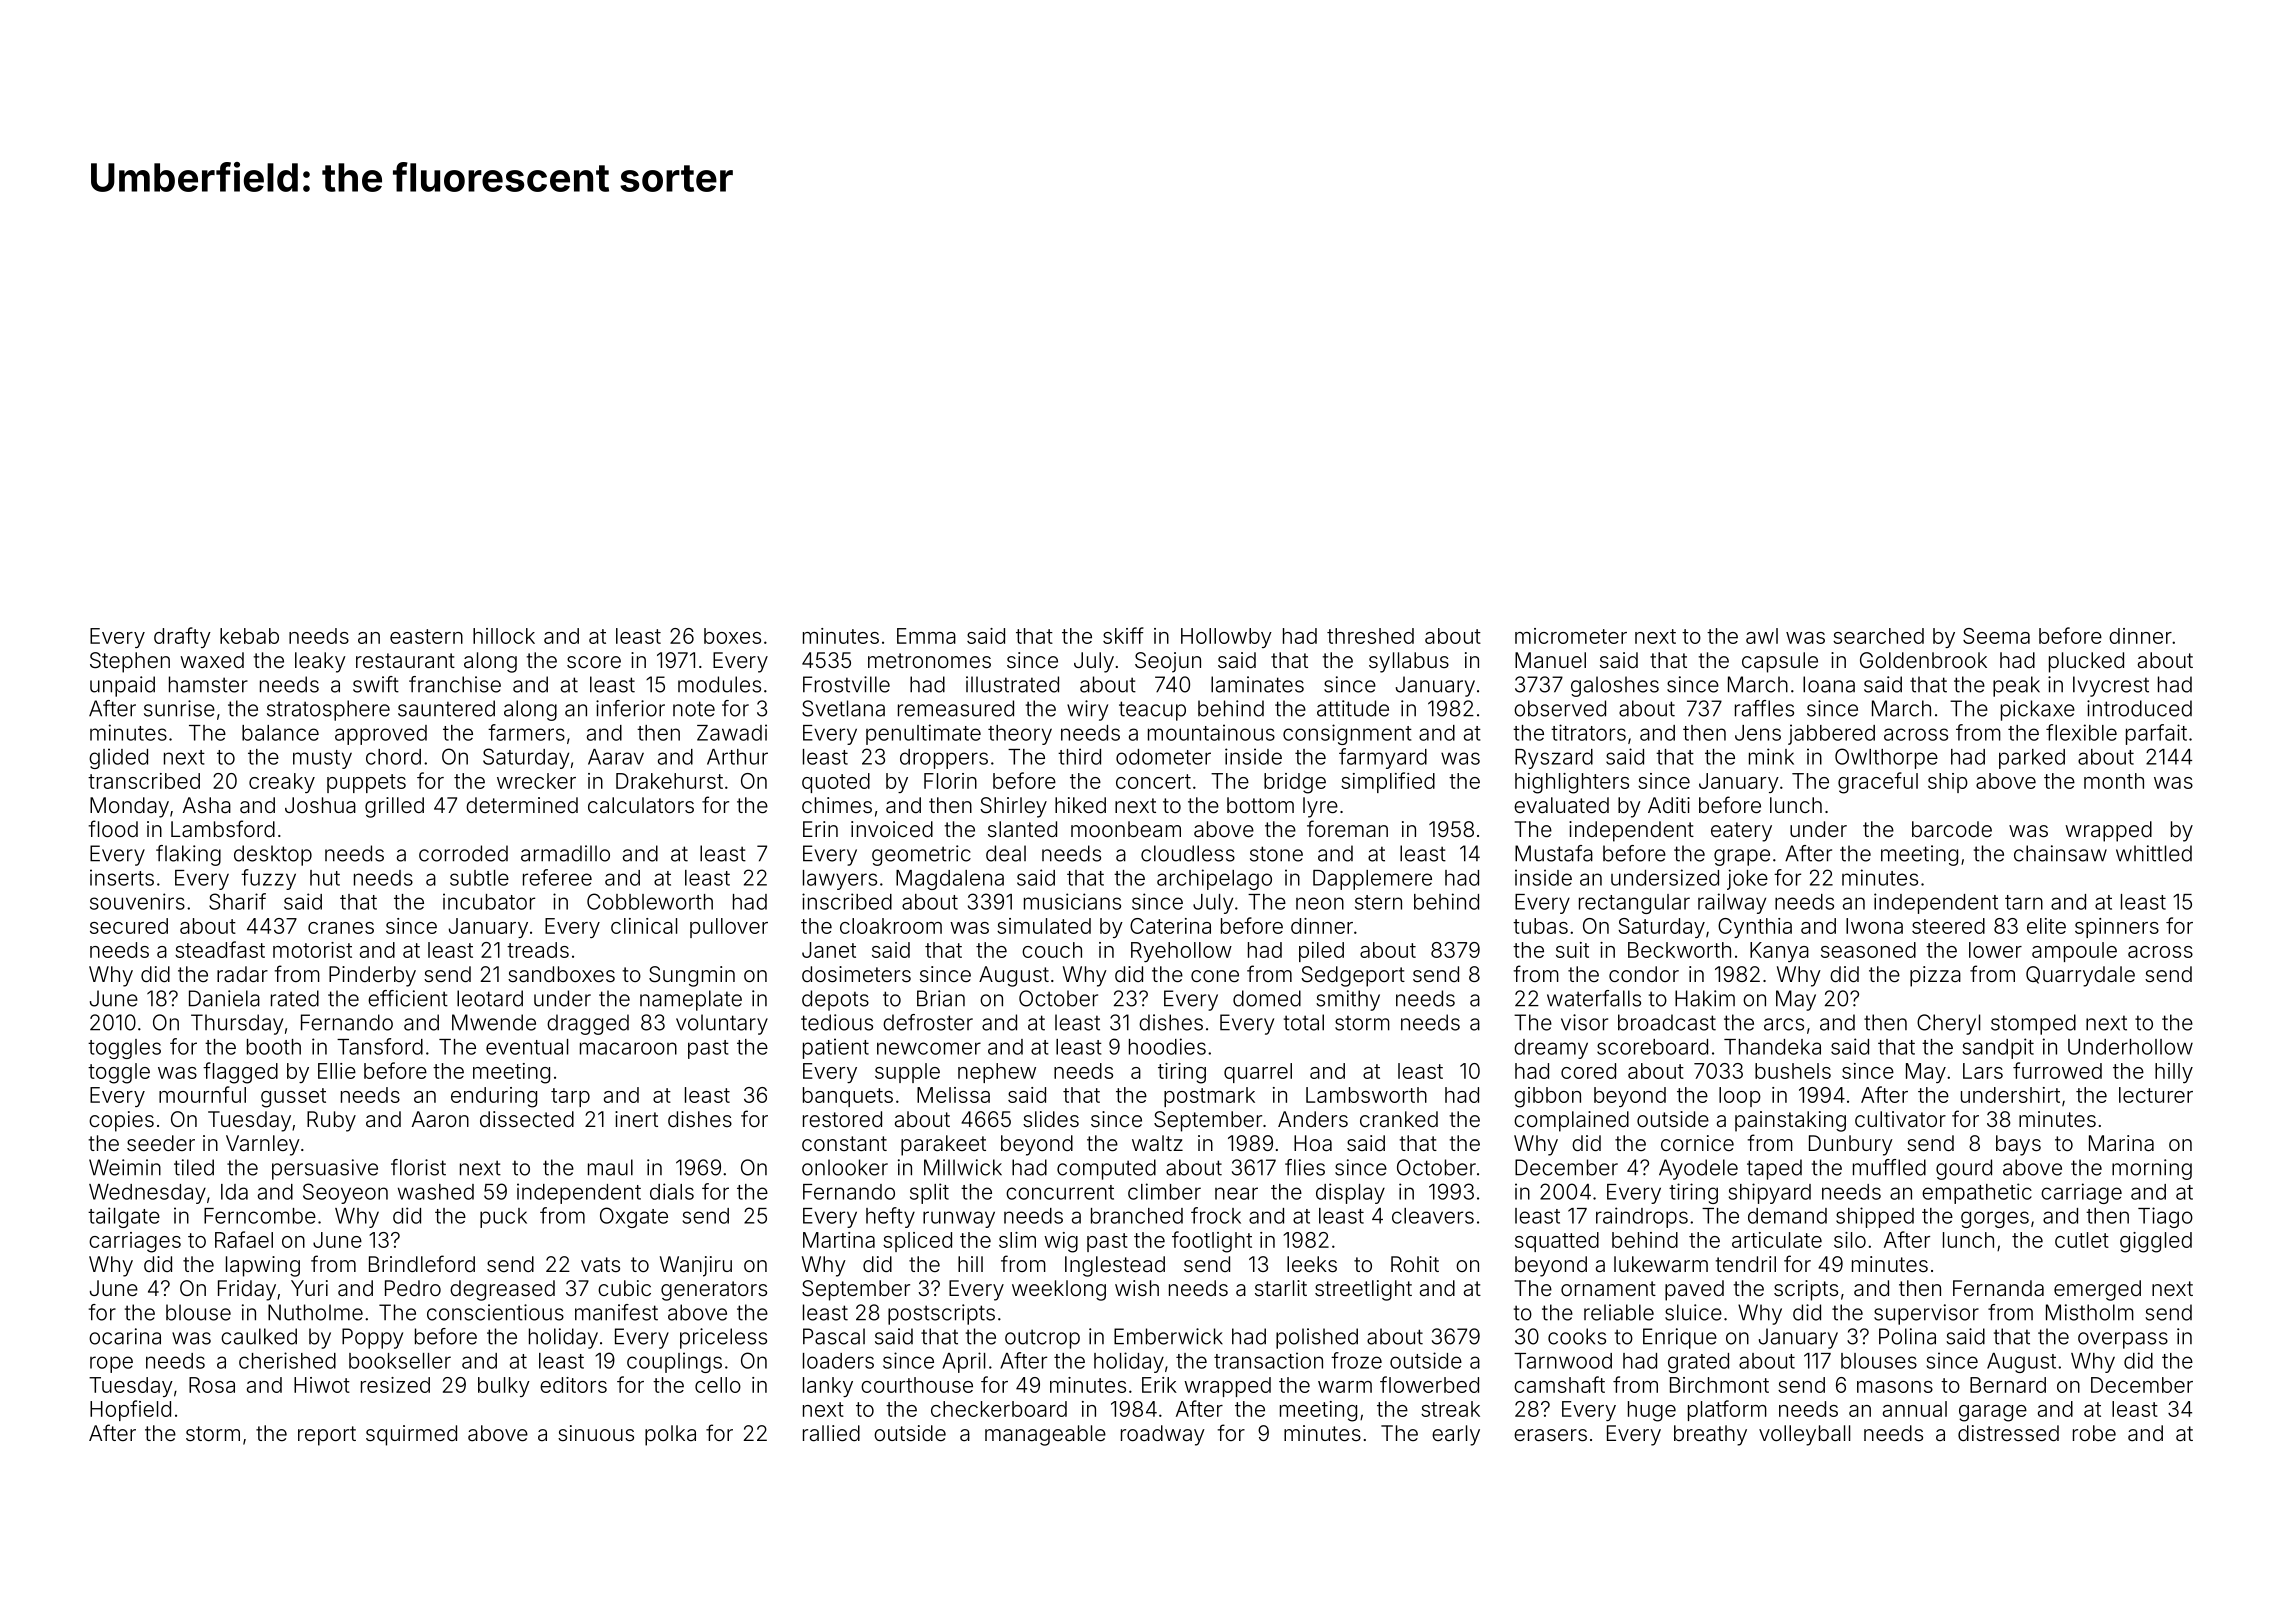 The width and height of the page is (2282, 1614). Describe the element at coordinates (463, 853) in the page. I see `corroded` at that location.
